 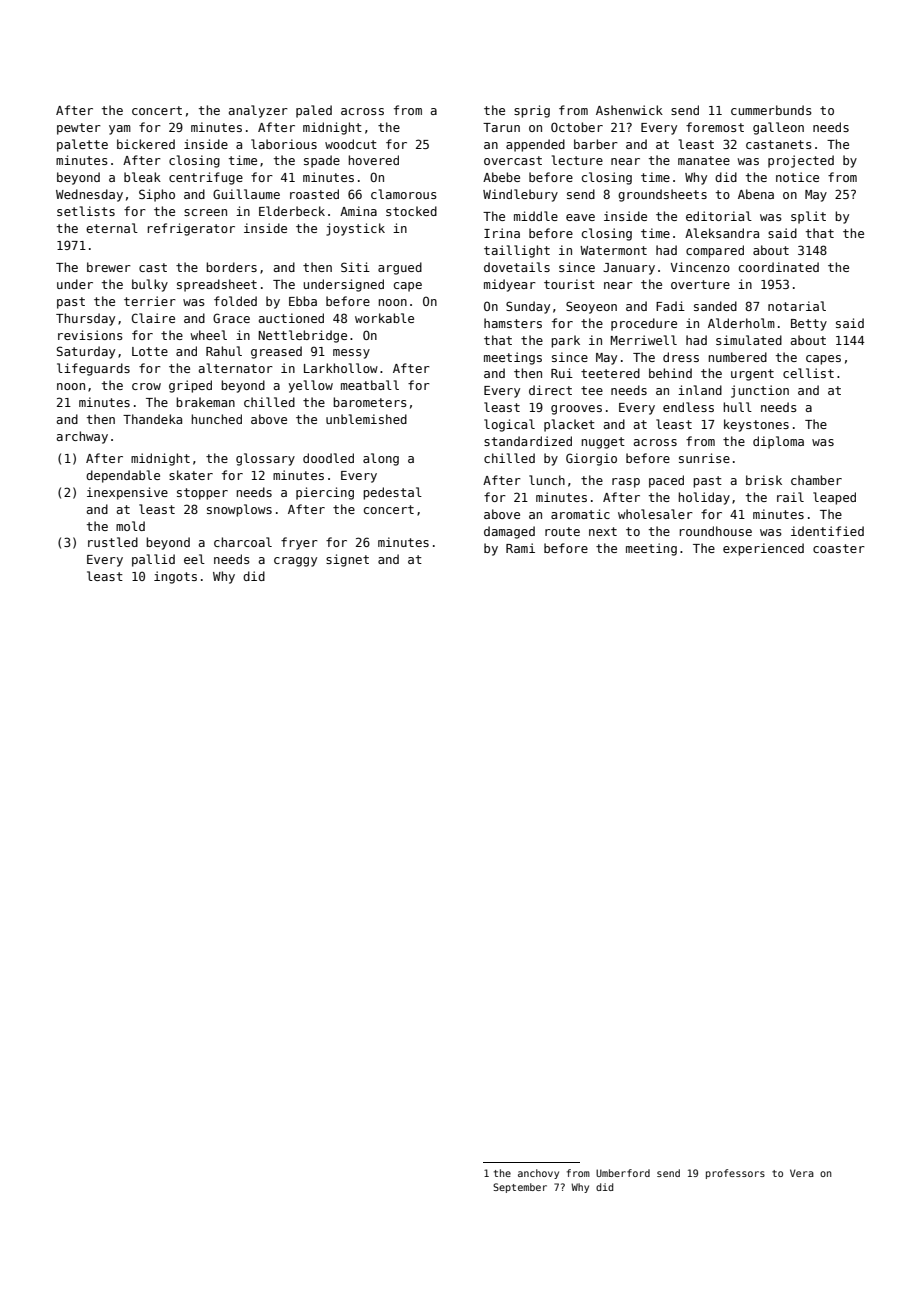 I want to click on paced, so click(x=666, y=481).
